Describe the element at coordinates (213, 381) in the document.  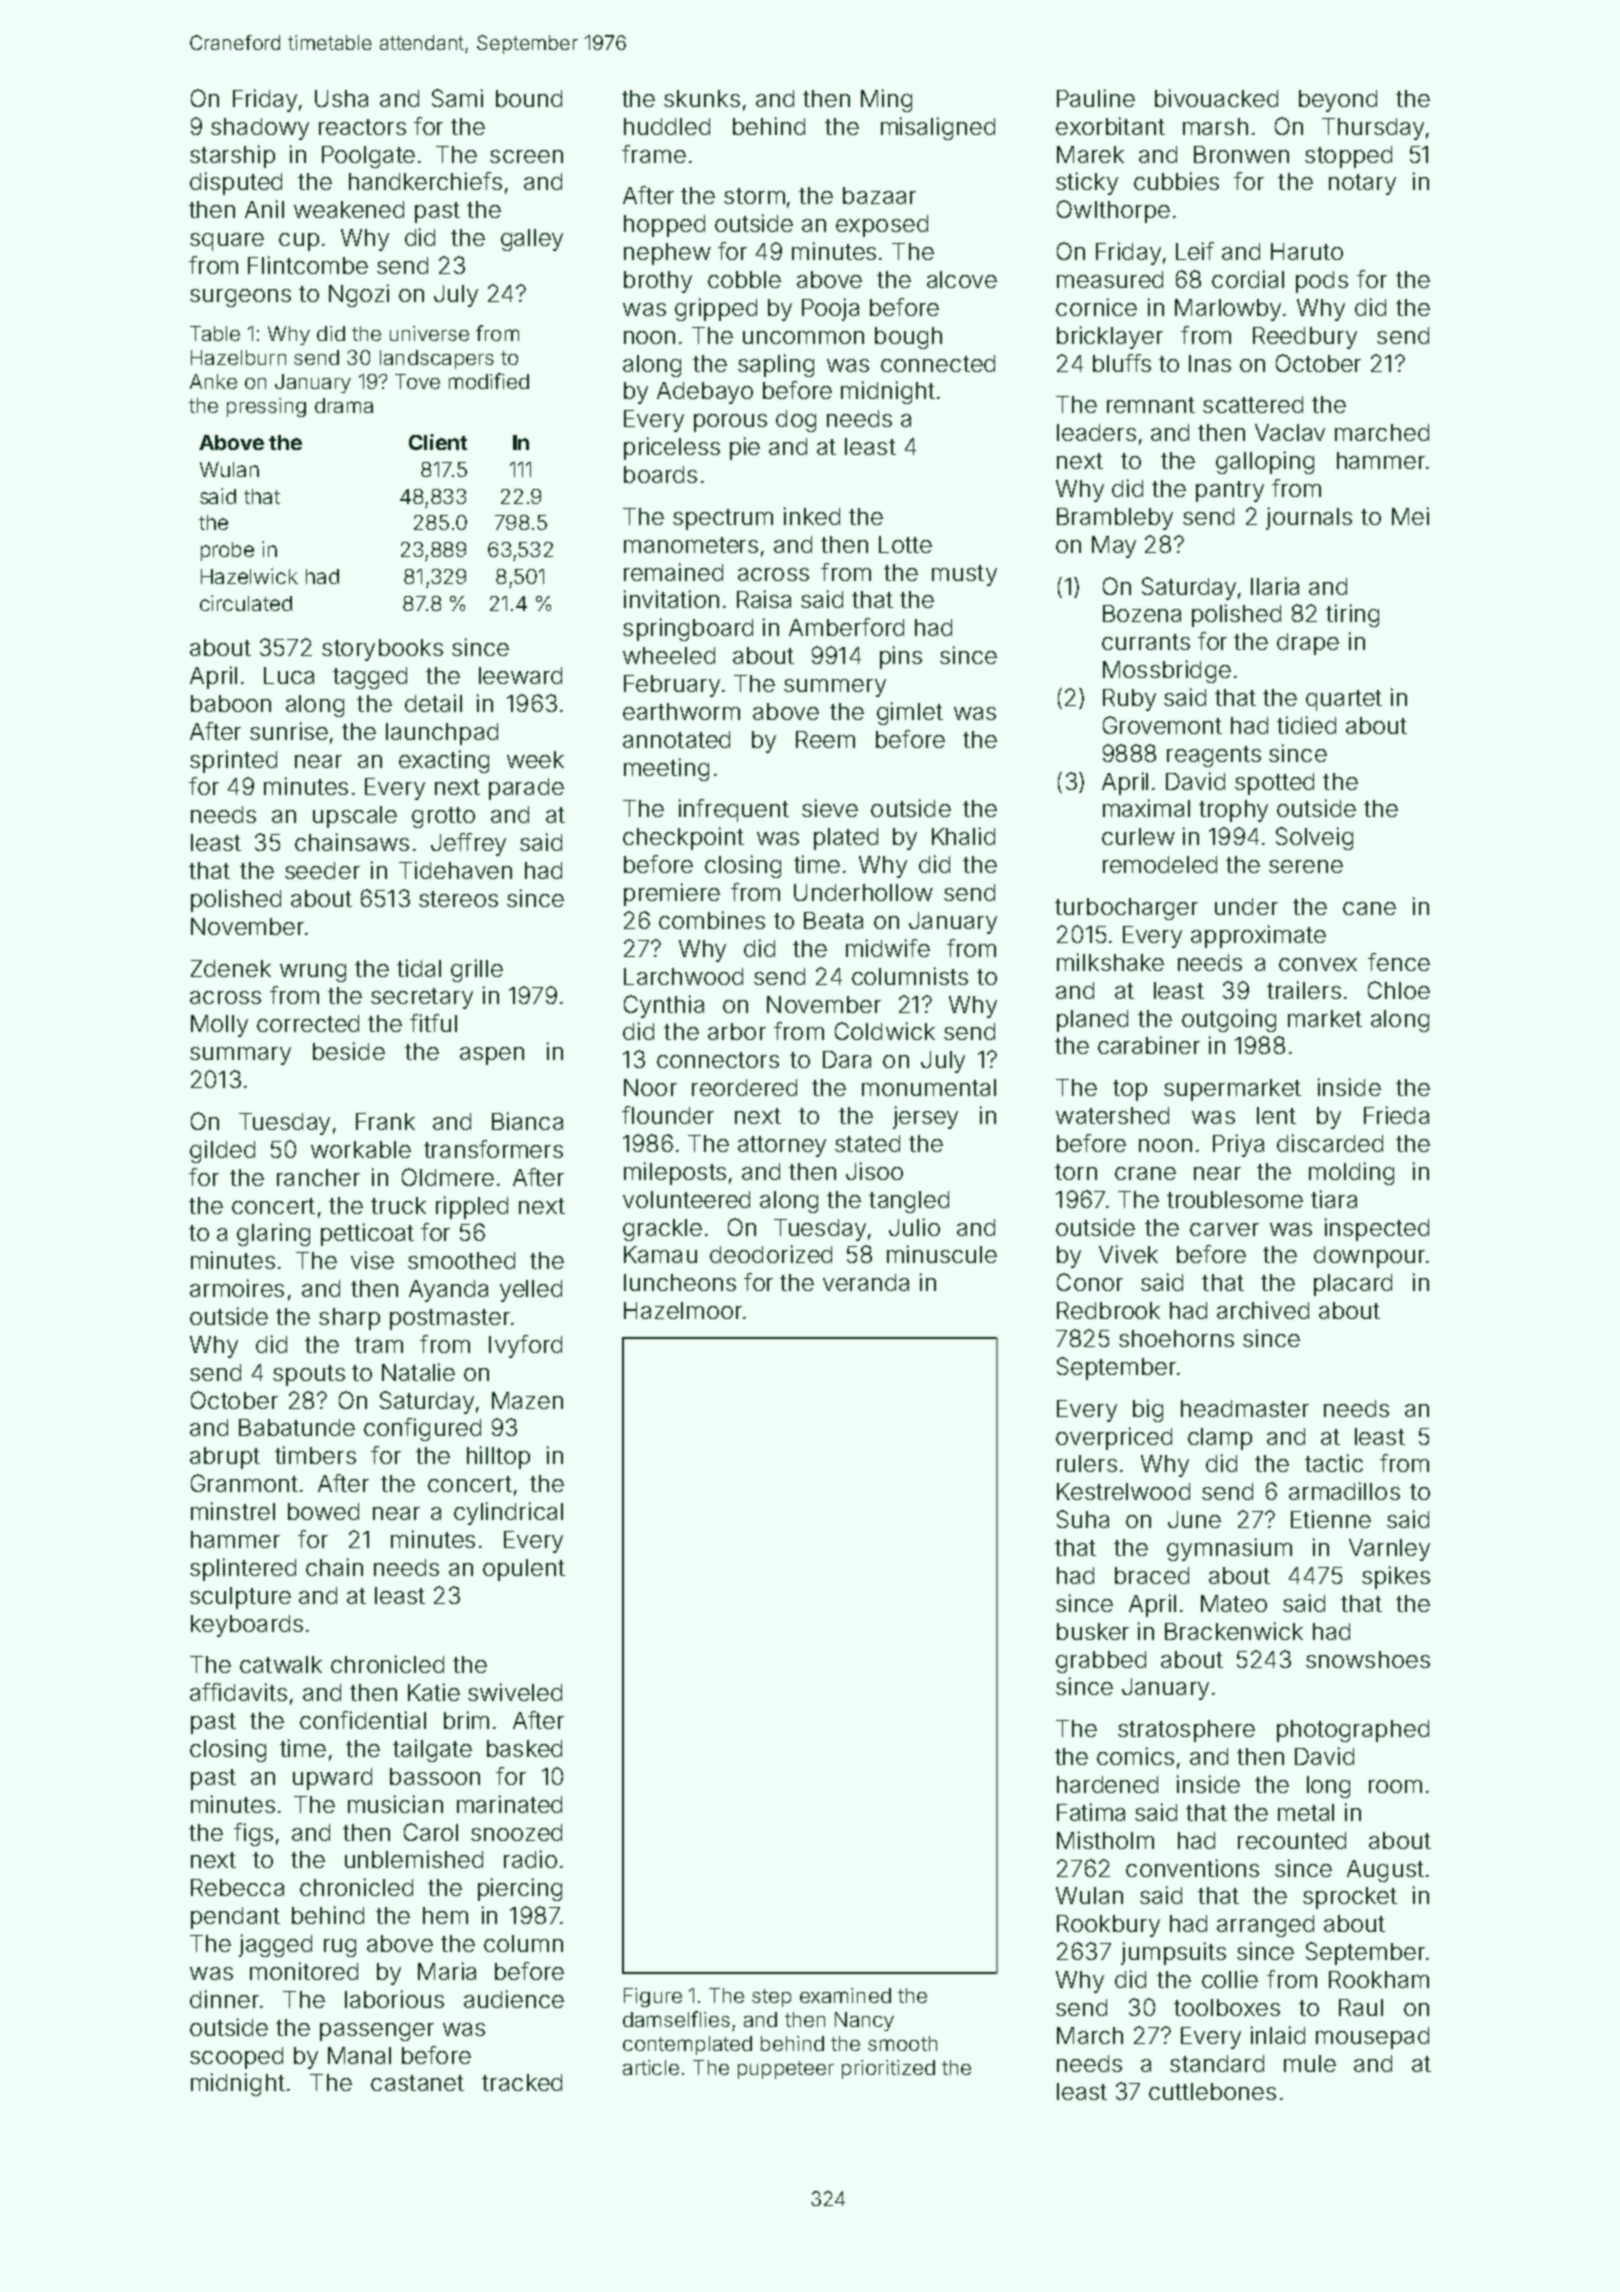
I see `Anke` at that location.
